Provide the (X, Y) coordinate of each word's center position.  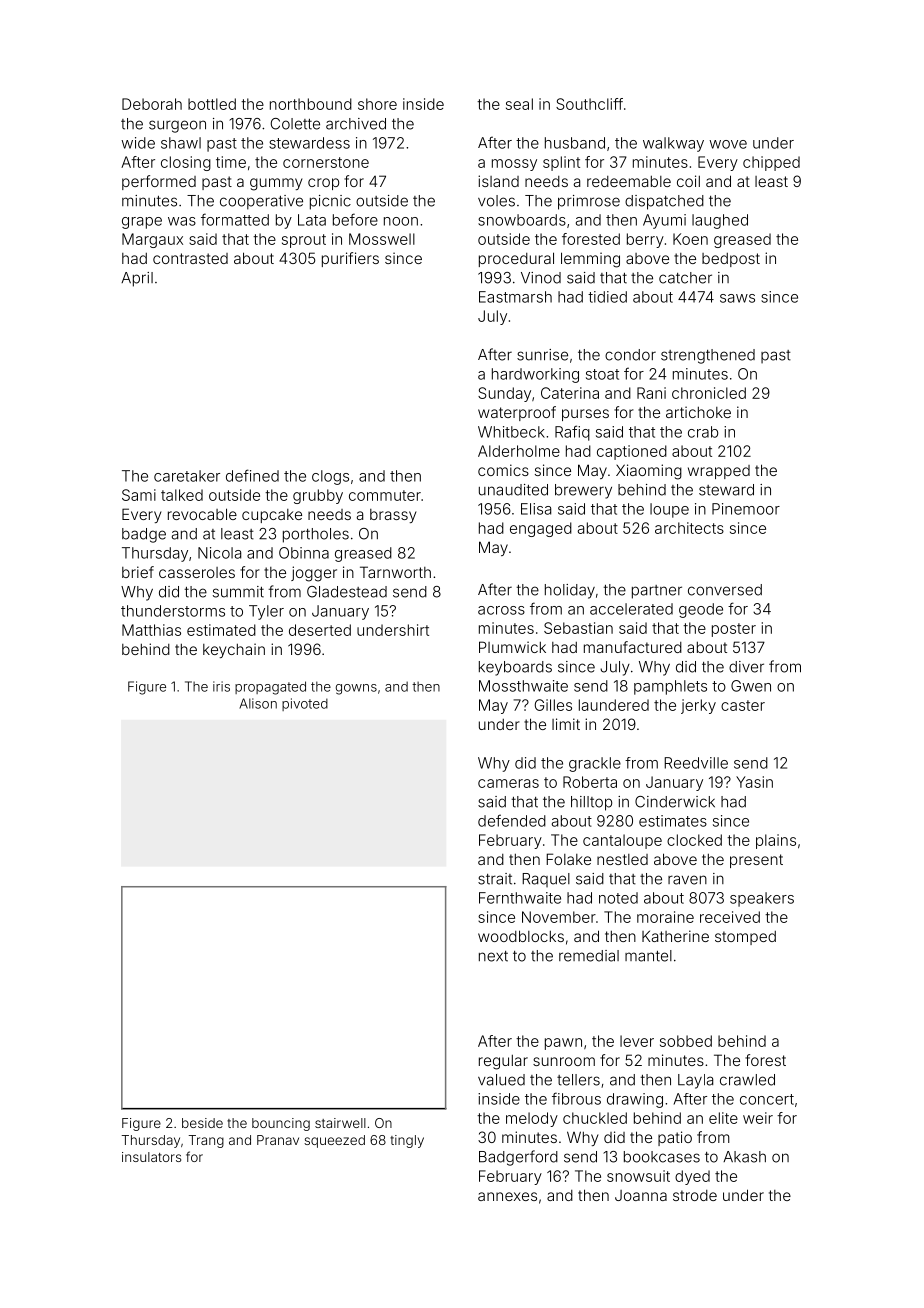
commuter (385, 495)
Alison (258, 703)
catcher (685, 278)
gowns (356, 689)
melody (532, 1119)
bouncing (281, 1124)
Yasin (754, 782)
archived (356, 124)
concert (767, 1099)
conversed (725, 590)
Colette (295, 124)
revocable (202, 514)
